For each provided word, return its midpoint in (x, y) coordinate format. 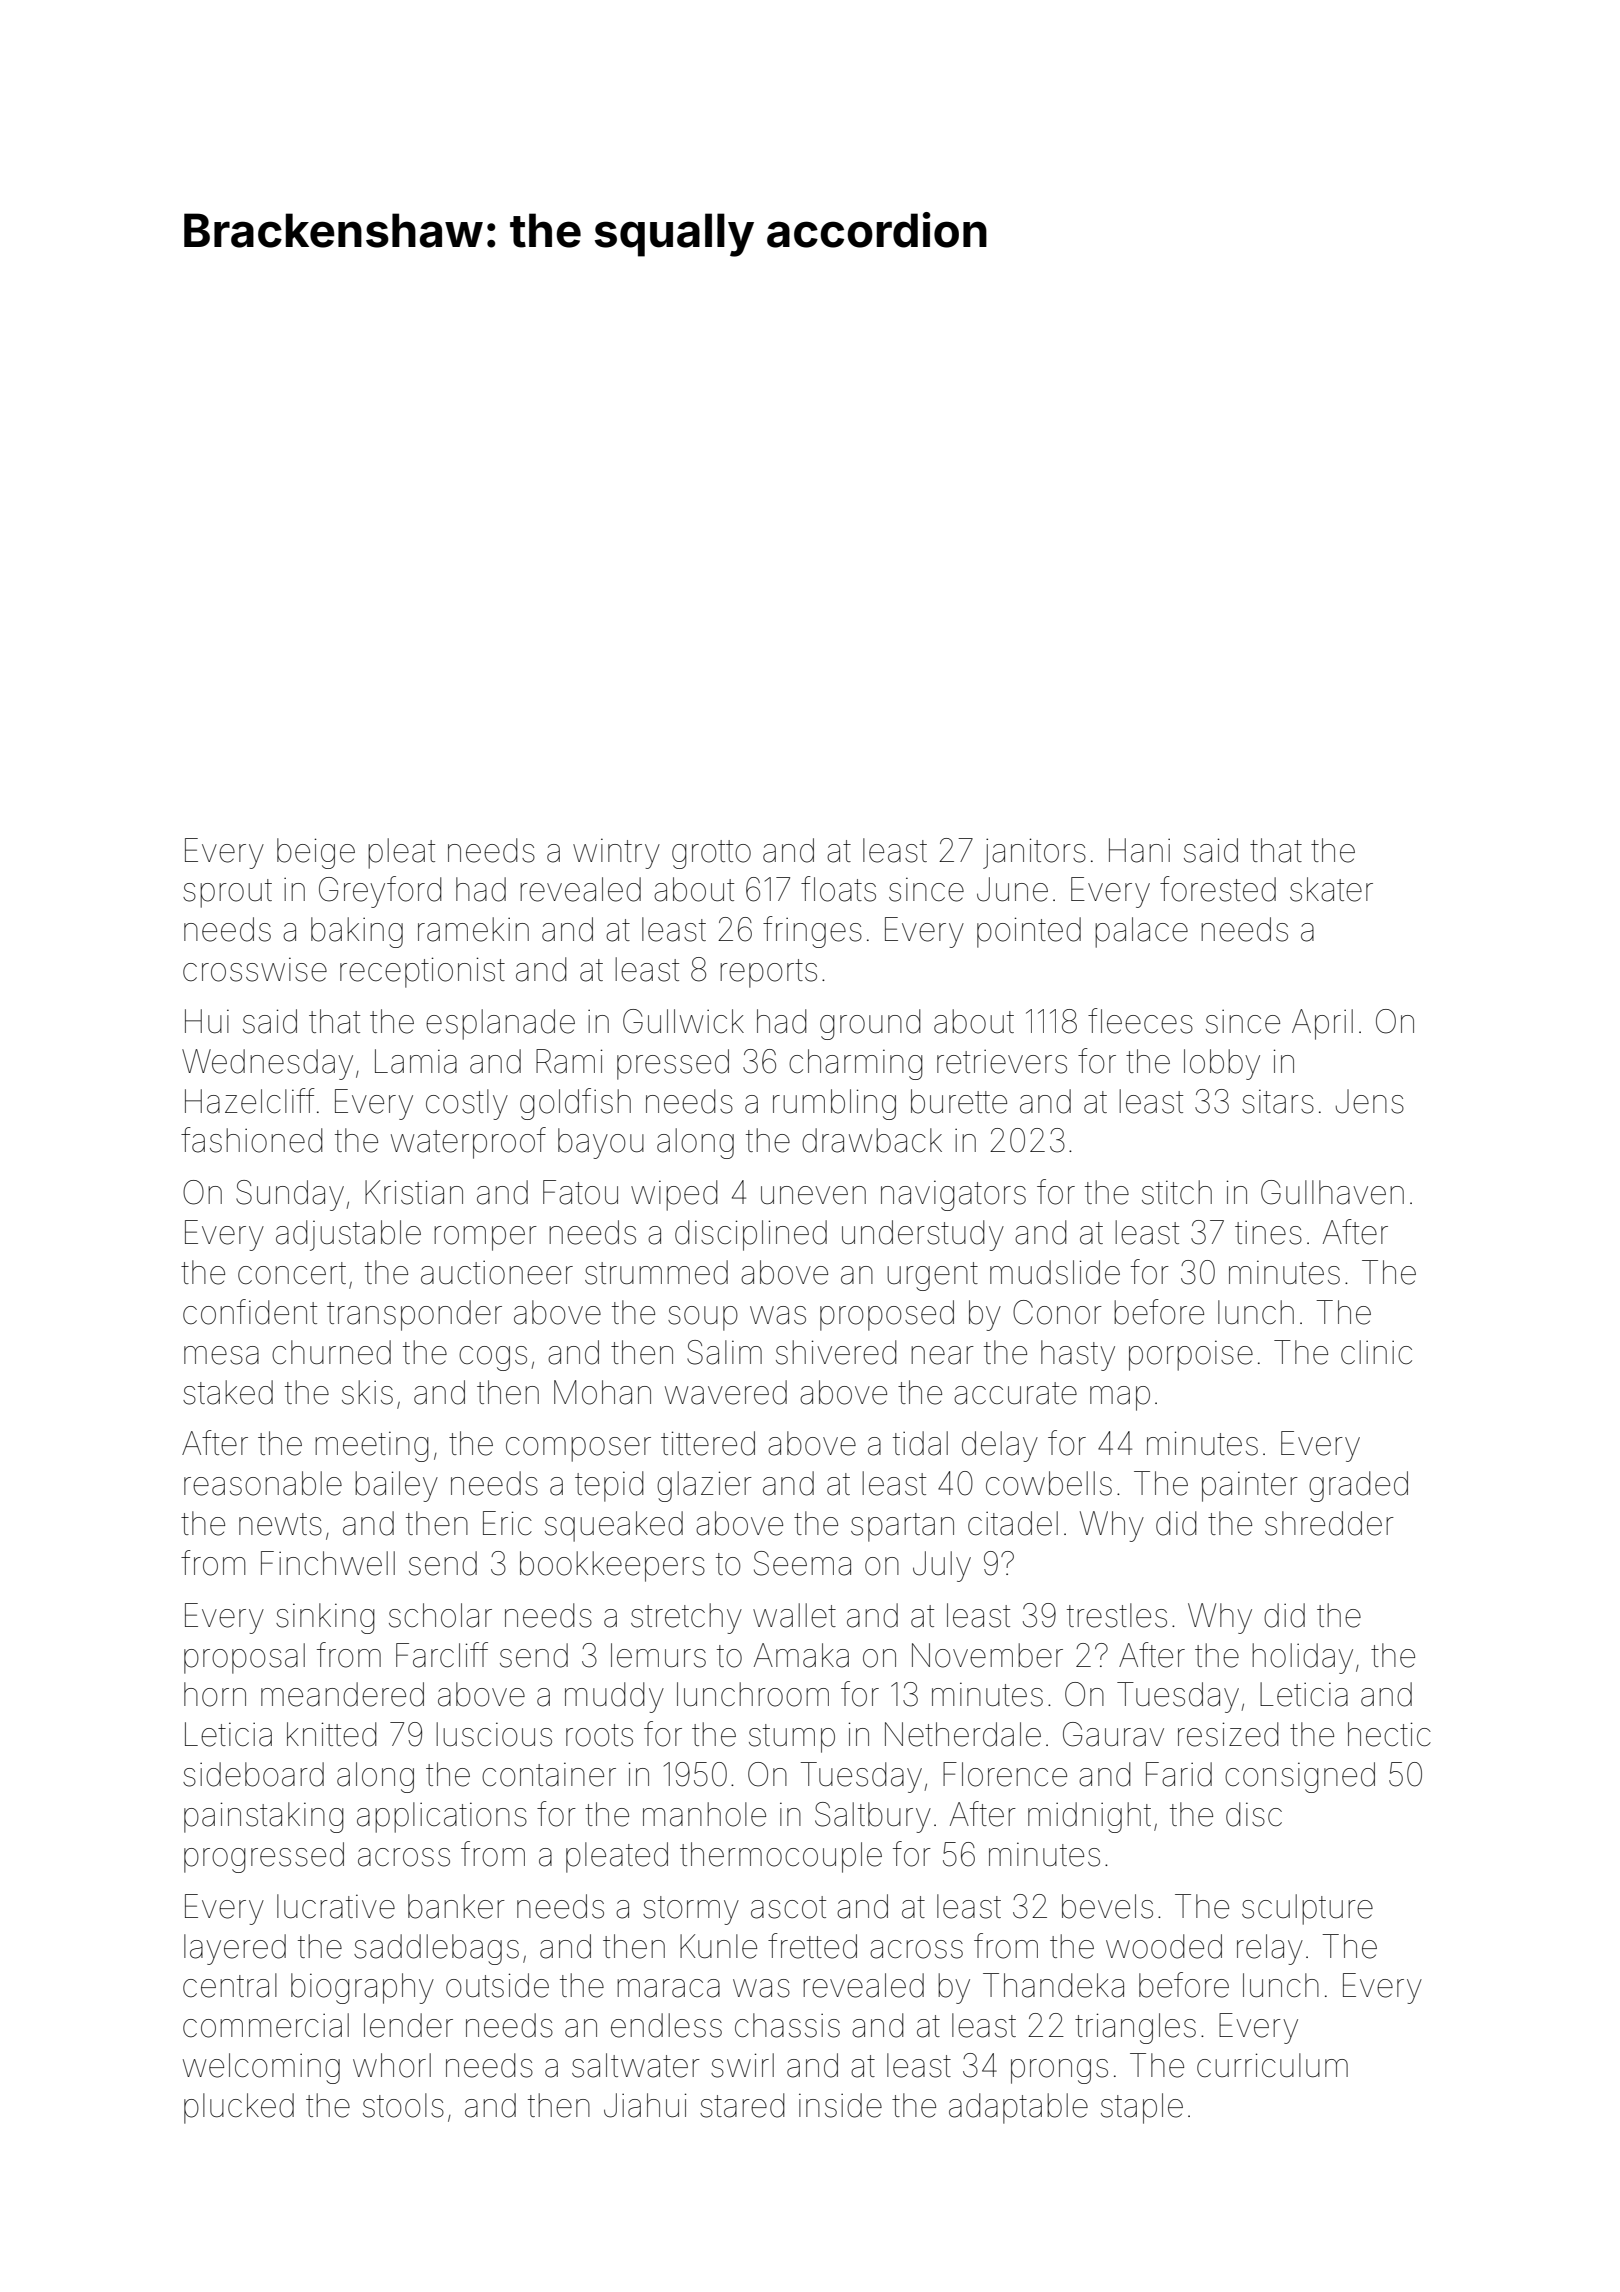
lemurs (658, 1655)
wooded (1164, 1946)
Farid (1179, 1774)
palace (1141, 932)
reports (768, 973)
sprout (227, 893)
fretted (812, 1946)
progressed (264, 1857)
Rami (569, 1061)
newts (280, 1524)
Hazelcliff (250, 1101)
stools (403, 2105)
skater (1331, 889)
